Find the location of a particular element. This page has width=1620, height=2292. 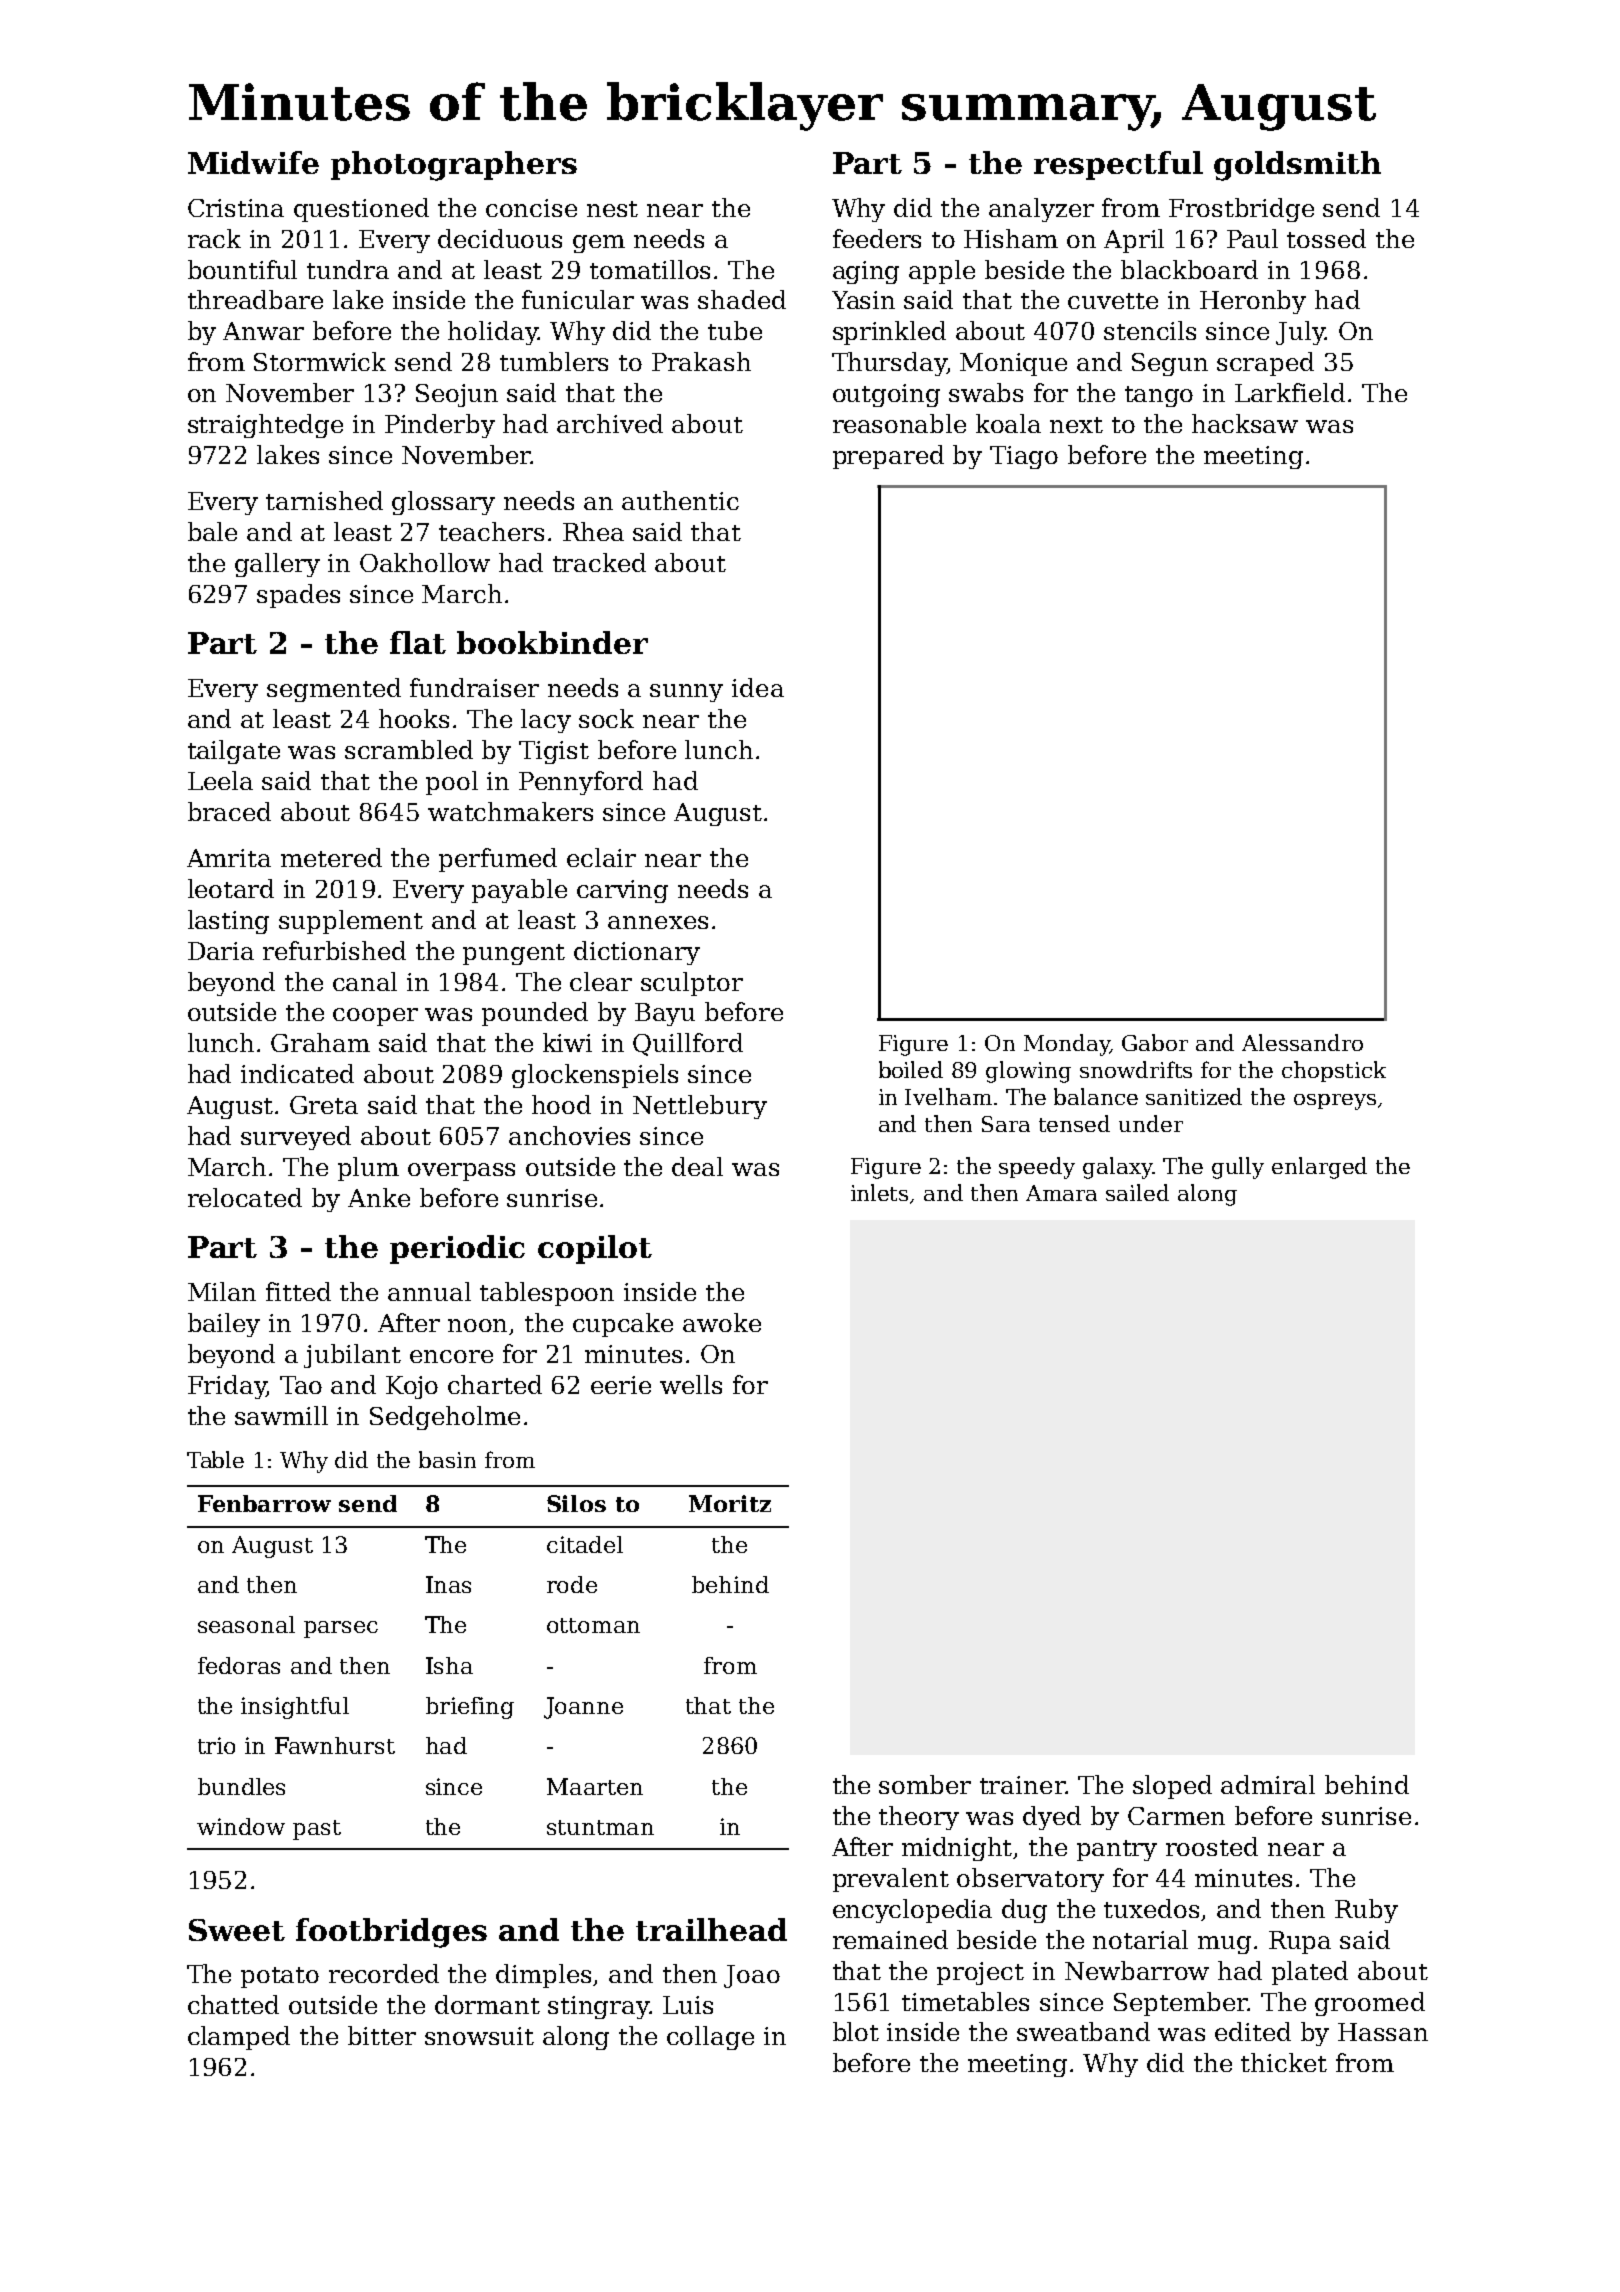

Maarten is located at coordinates (595, 1786).
